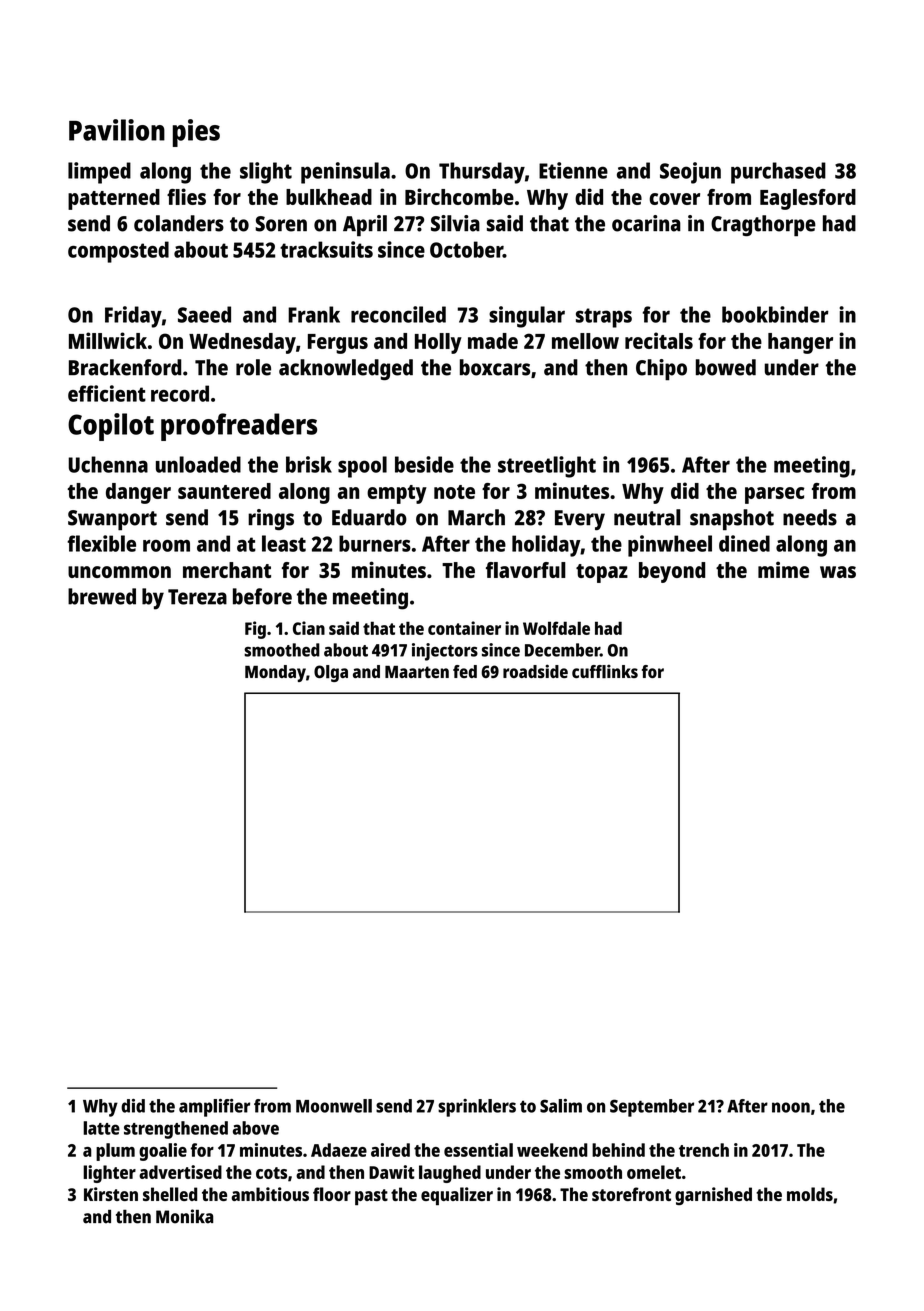 This document has height=1311, width=924. Describe the element at coordinates (371, 1197) in the document. I see `past` at that location.
